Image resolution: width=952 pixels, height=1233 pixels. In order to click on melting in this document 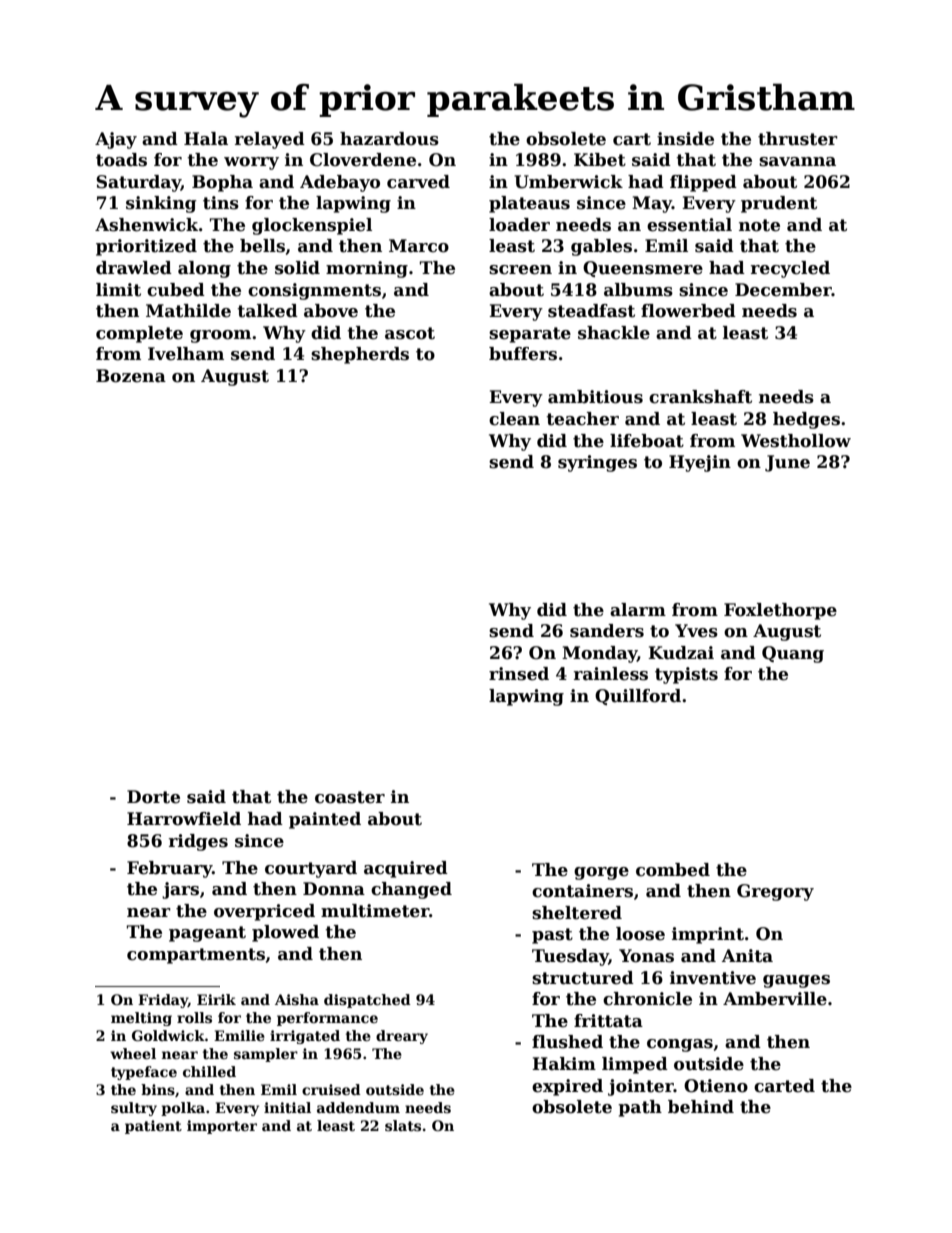, I will do `click(141, 1019)`.
